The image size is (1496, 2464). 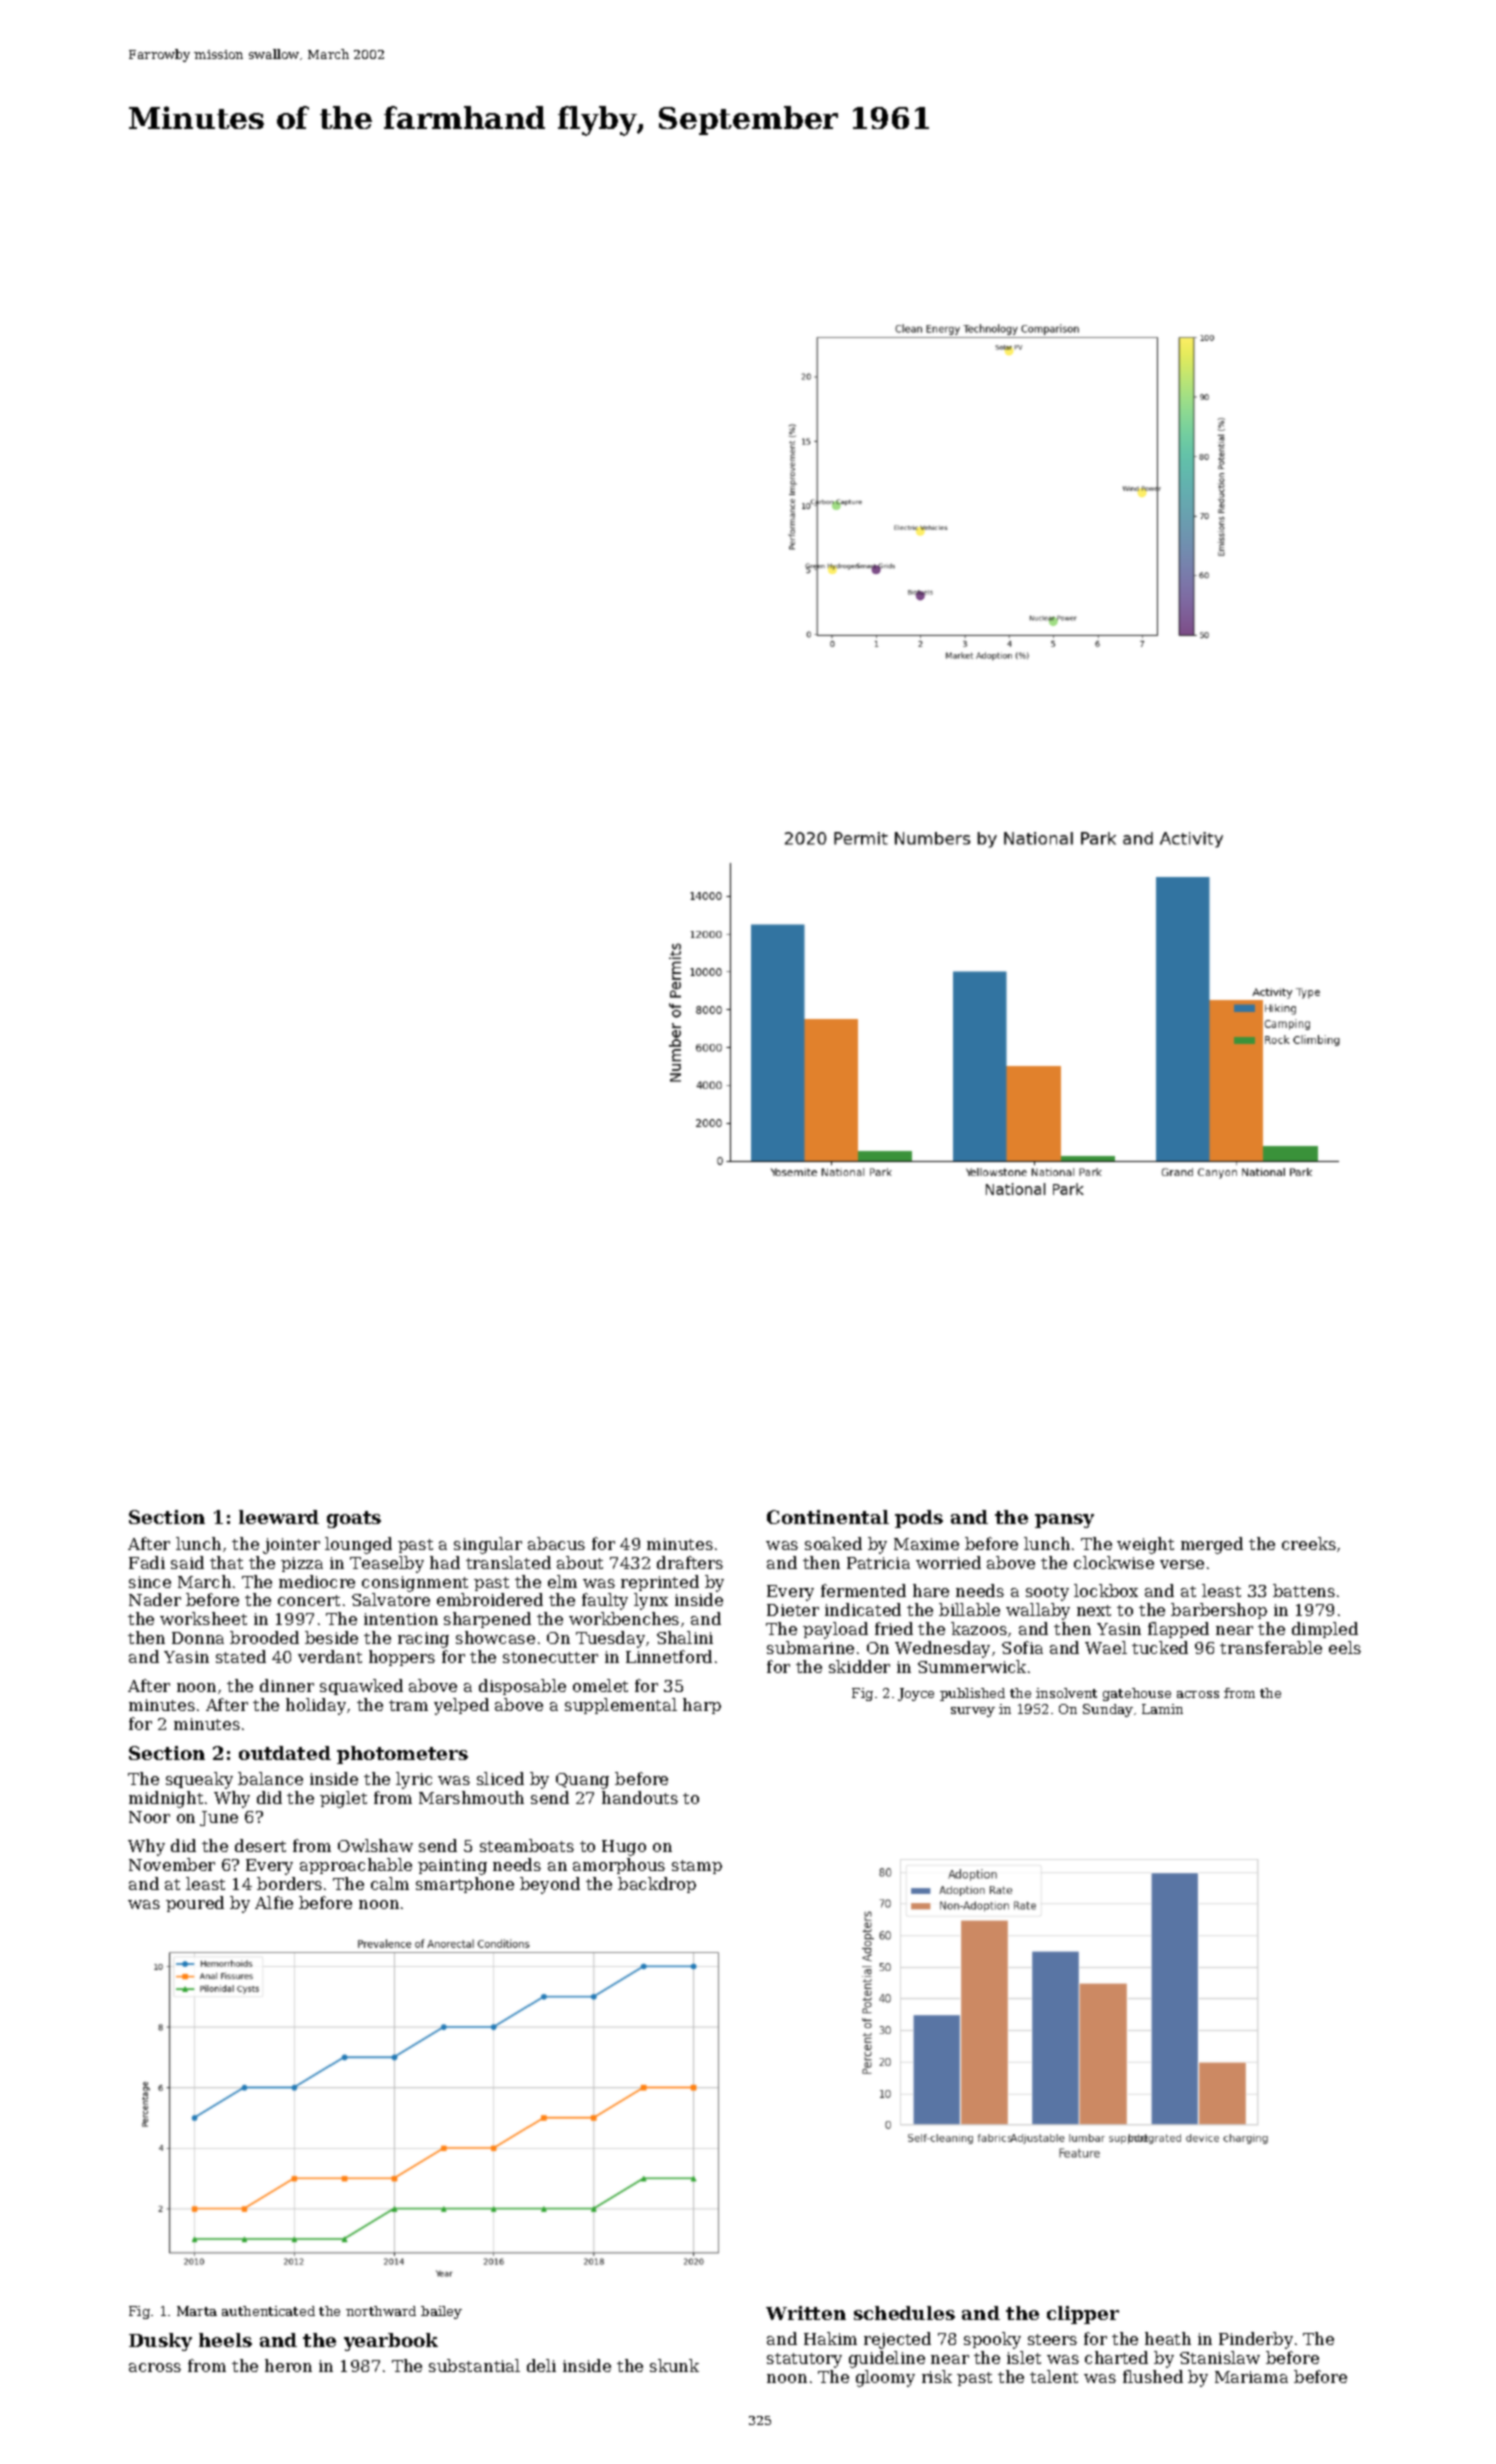 I want to click on skunk, so click(x=674, y=2365).
